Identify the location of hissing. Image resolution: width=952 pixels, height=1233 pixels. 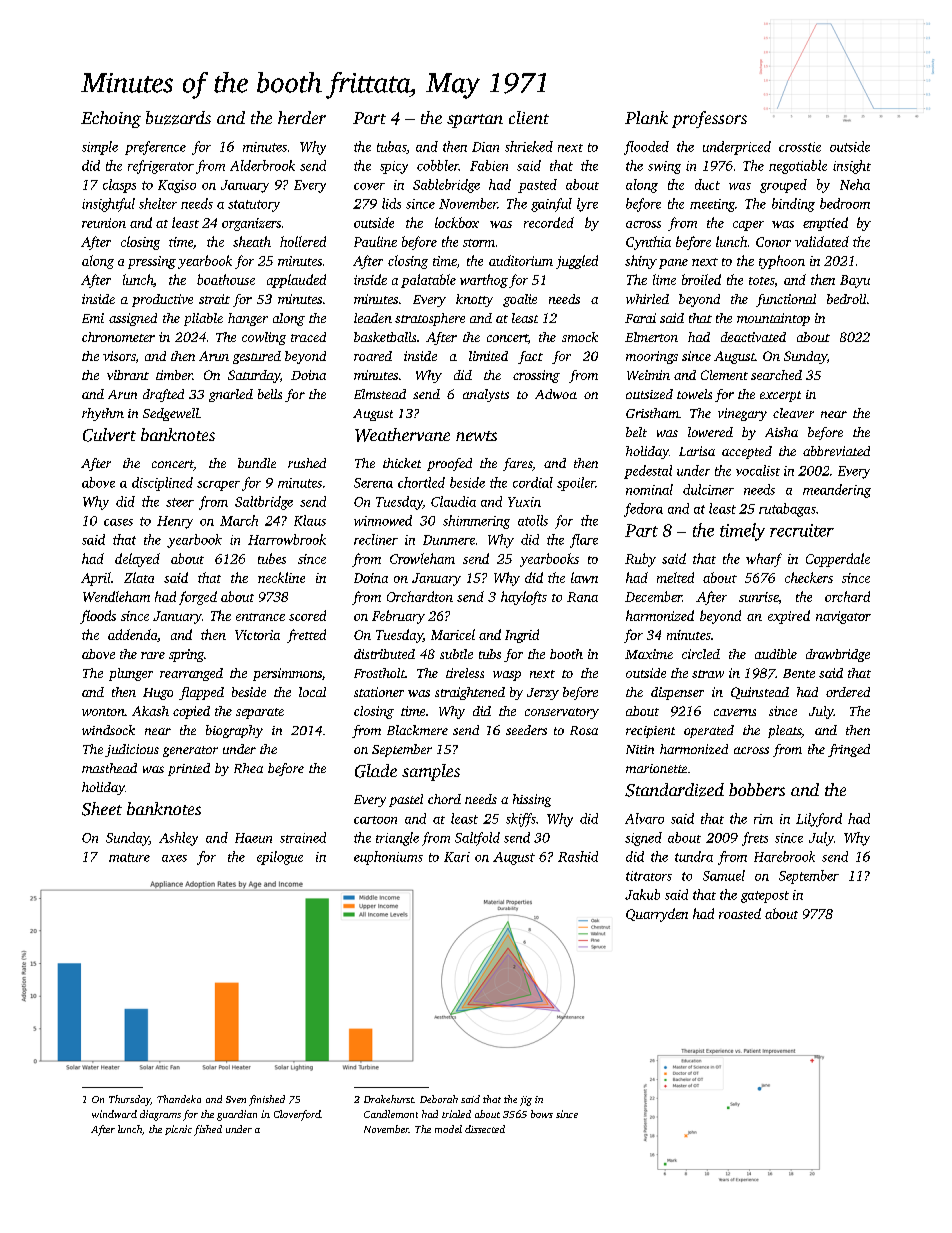
(532, 800).
